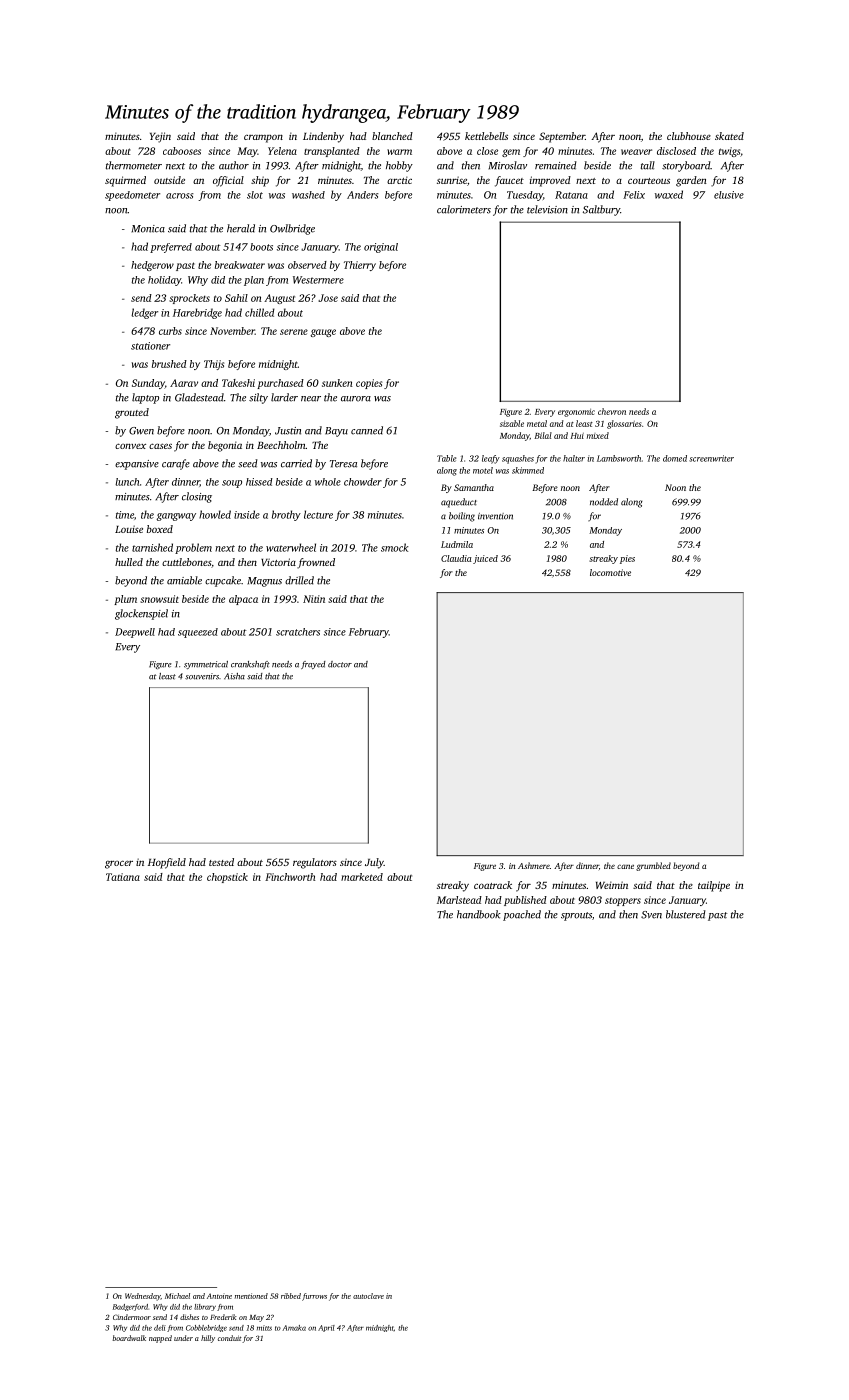  Describe the element at coordinates (714, 886) in the screenshot. I see `tailpipe` at that location.
